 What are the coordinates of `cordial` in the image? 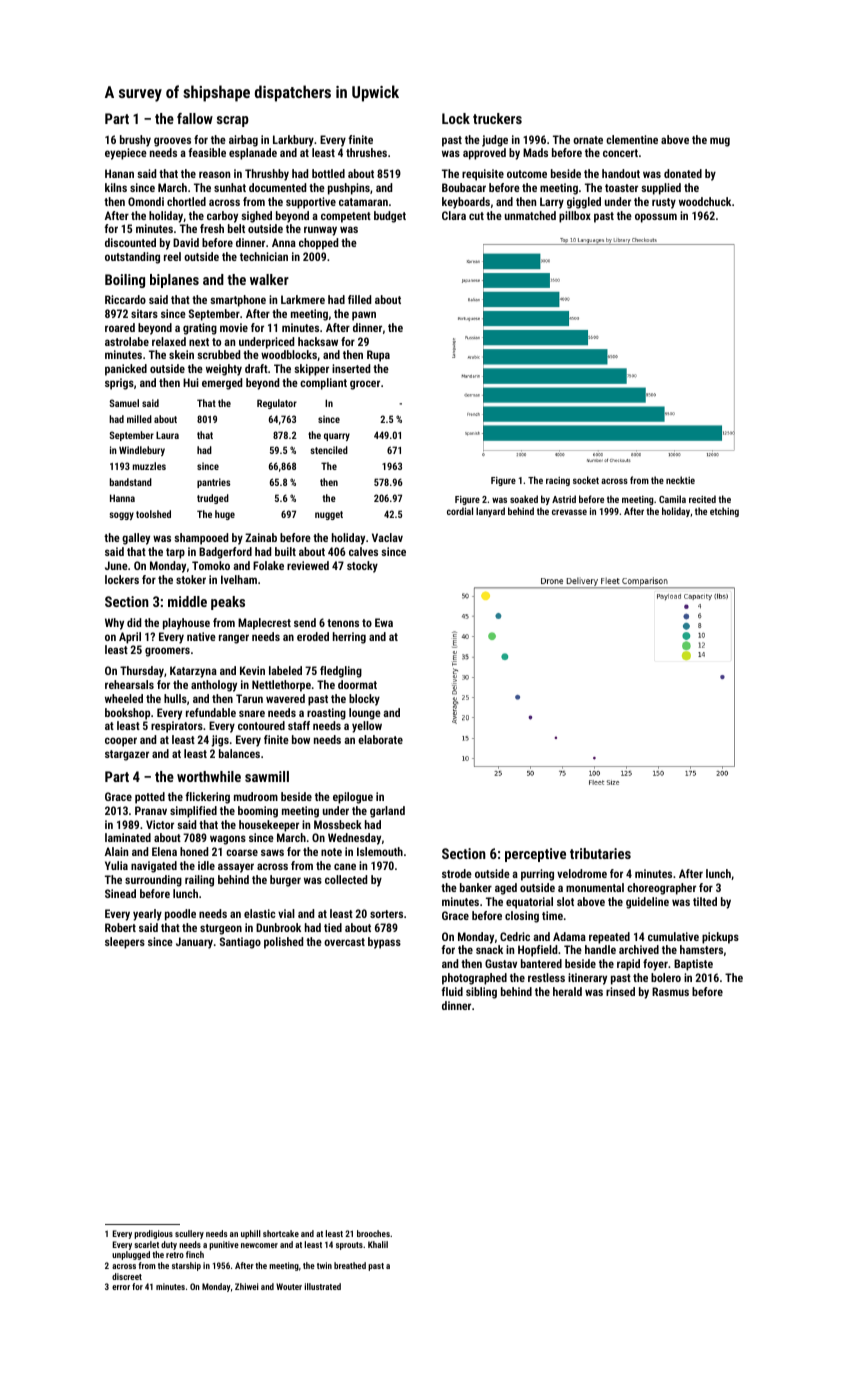 It's located at (460, 511).
